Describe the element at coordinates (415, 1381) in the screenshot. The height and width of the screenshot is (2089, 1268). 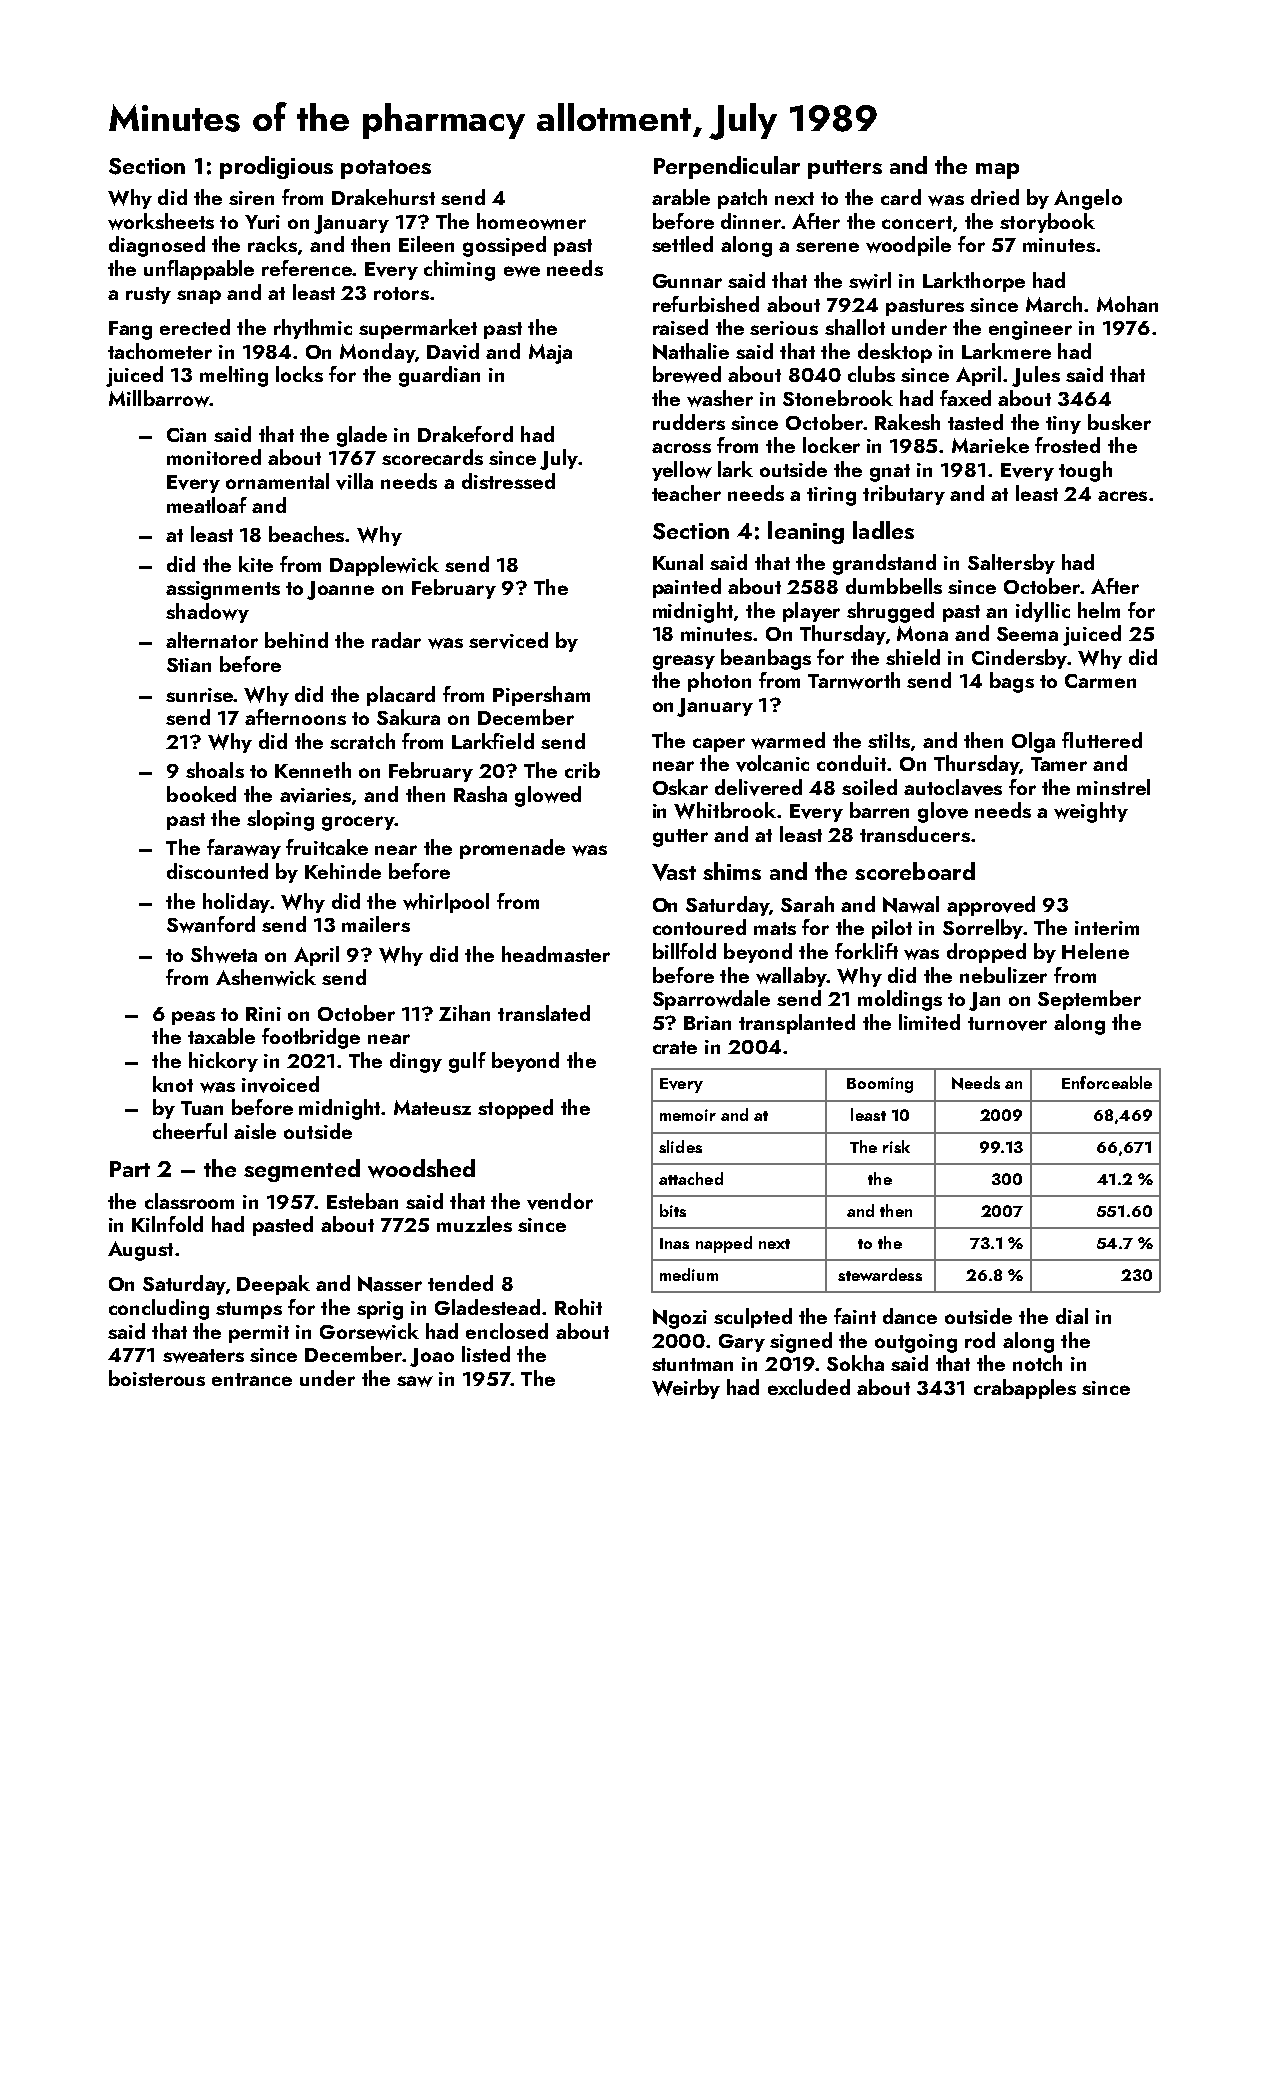
I see `saw` at that location.
